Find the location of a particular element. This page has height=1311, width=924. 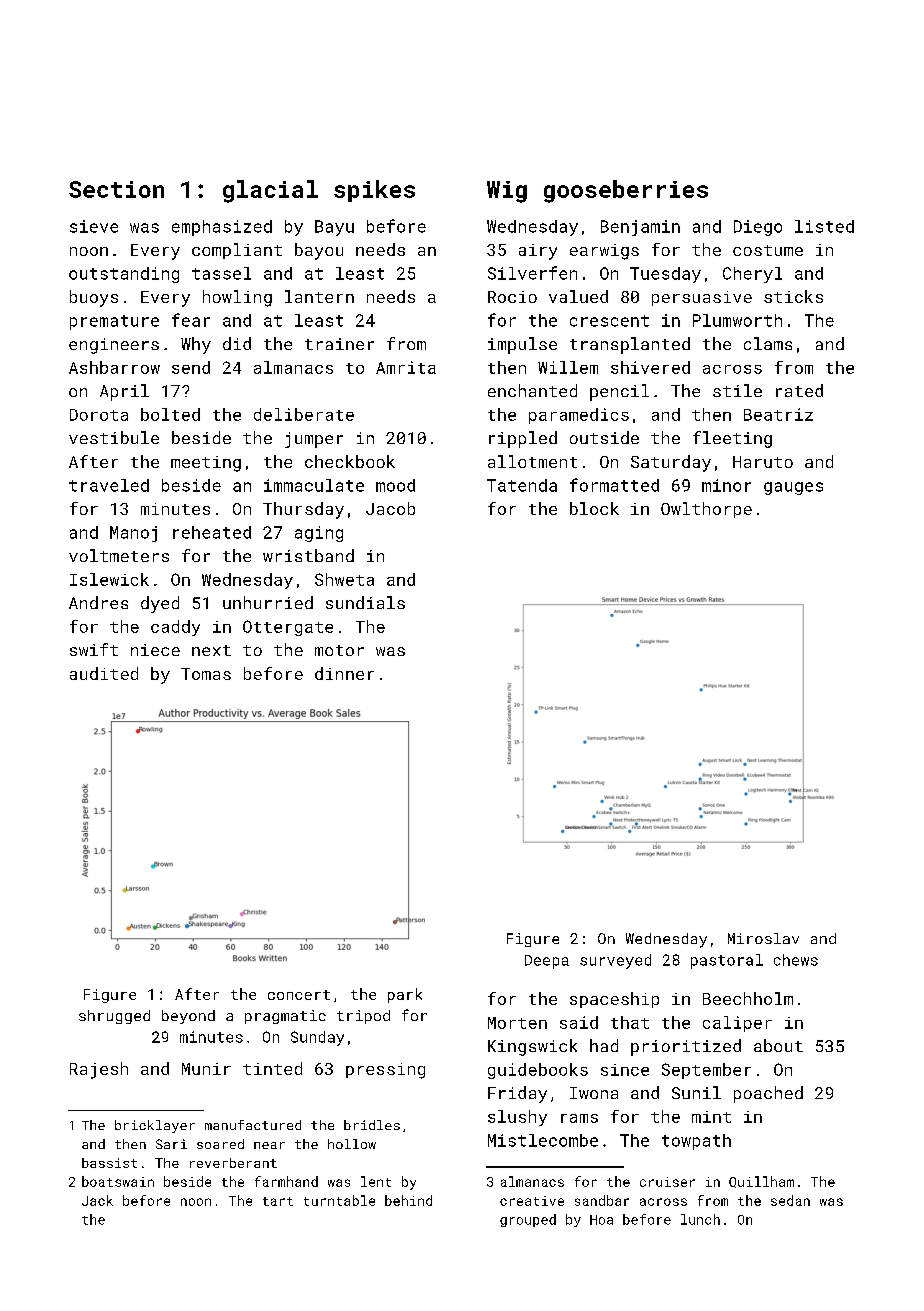

outside is located at coordinates (604, 437).
